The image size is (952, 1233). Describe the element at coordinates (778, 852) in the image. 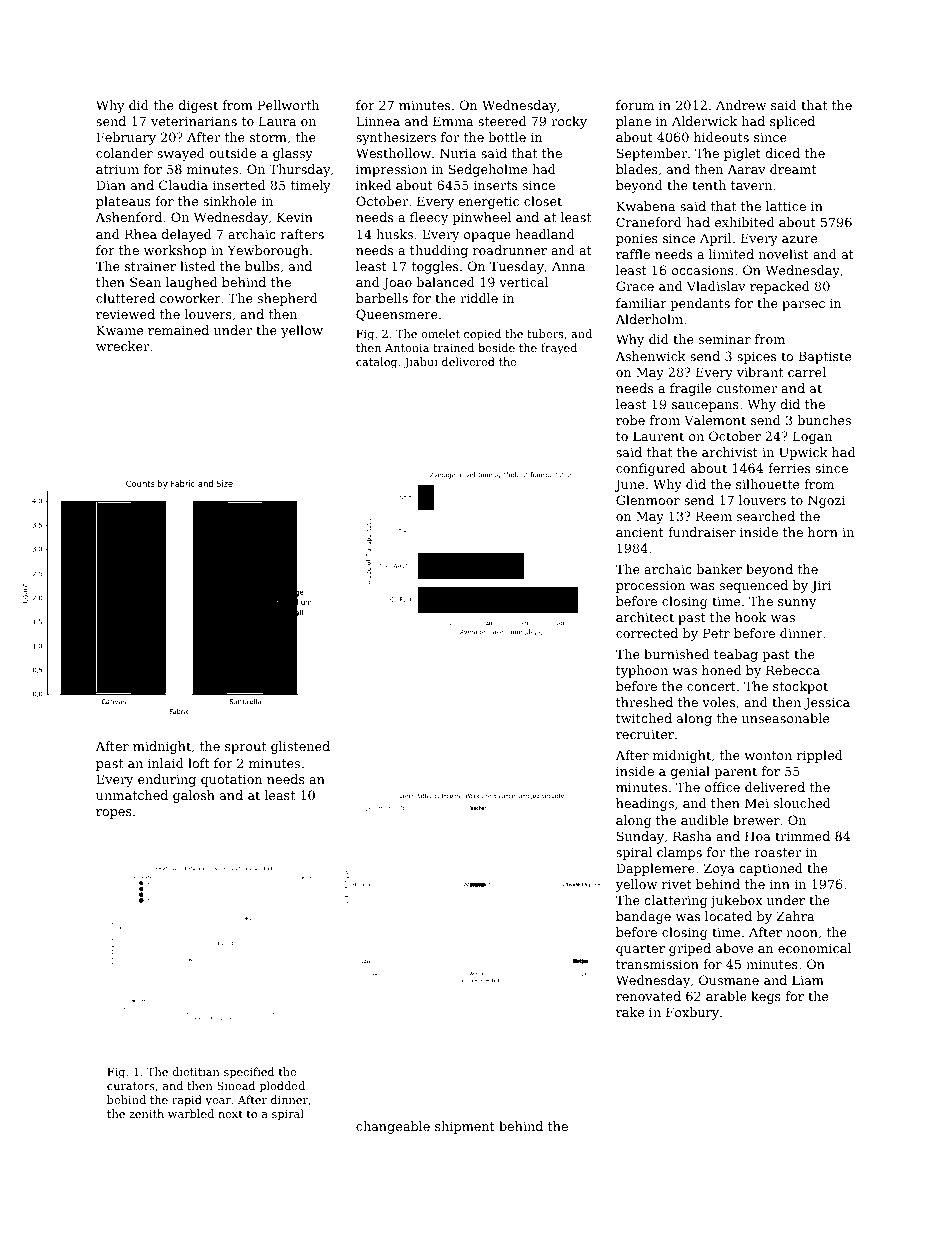

I see `roaster` at that location.
